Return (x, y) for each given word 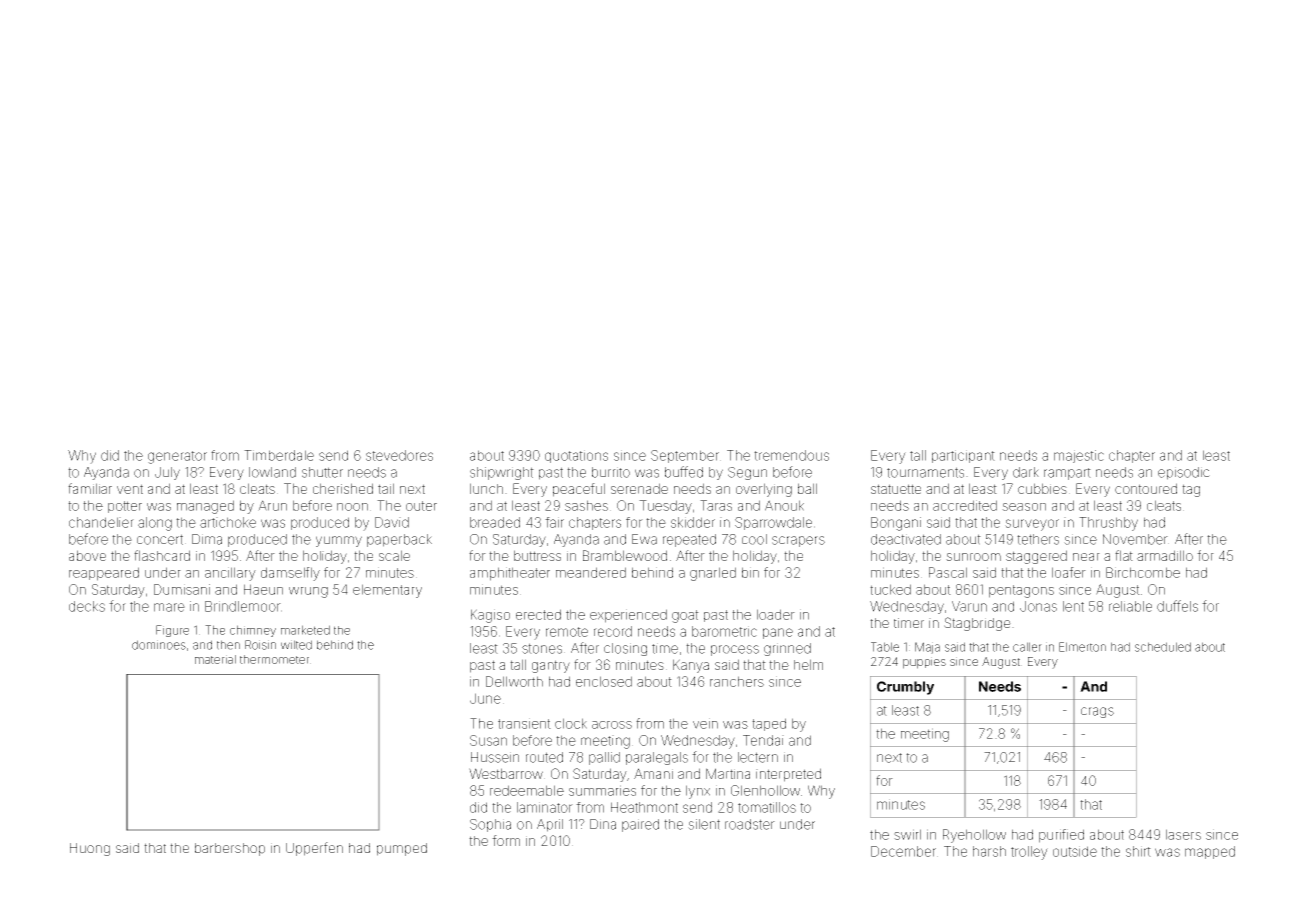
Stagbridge (977, 624)
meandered (591, 572)
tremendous (791, 455)
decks (87, 606)
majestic (1079, 456)
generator (177, 457)
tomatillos (767, 807)
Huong (90, 849)
